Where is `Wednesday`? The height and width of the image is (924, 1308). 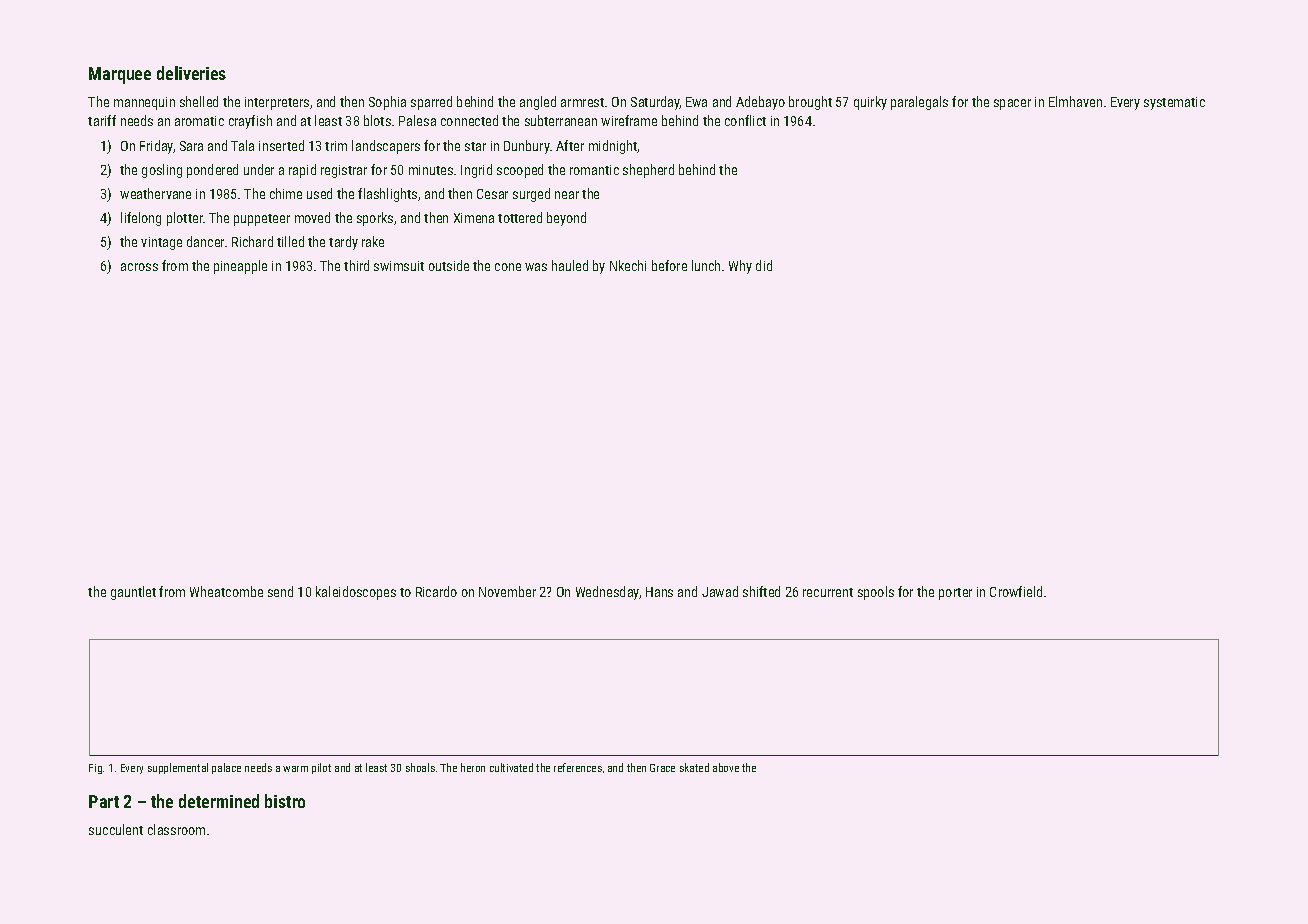
Wednesday is located at coordinates (607, 593).
